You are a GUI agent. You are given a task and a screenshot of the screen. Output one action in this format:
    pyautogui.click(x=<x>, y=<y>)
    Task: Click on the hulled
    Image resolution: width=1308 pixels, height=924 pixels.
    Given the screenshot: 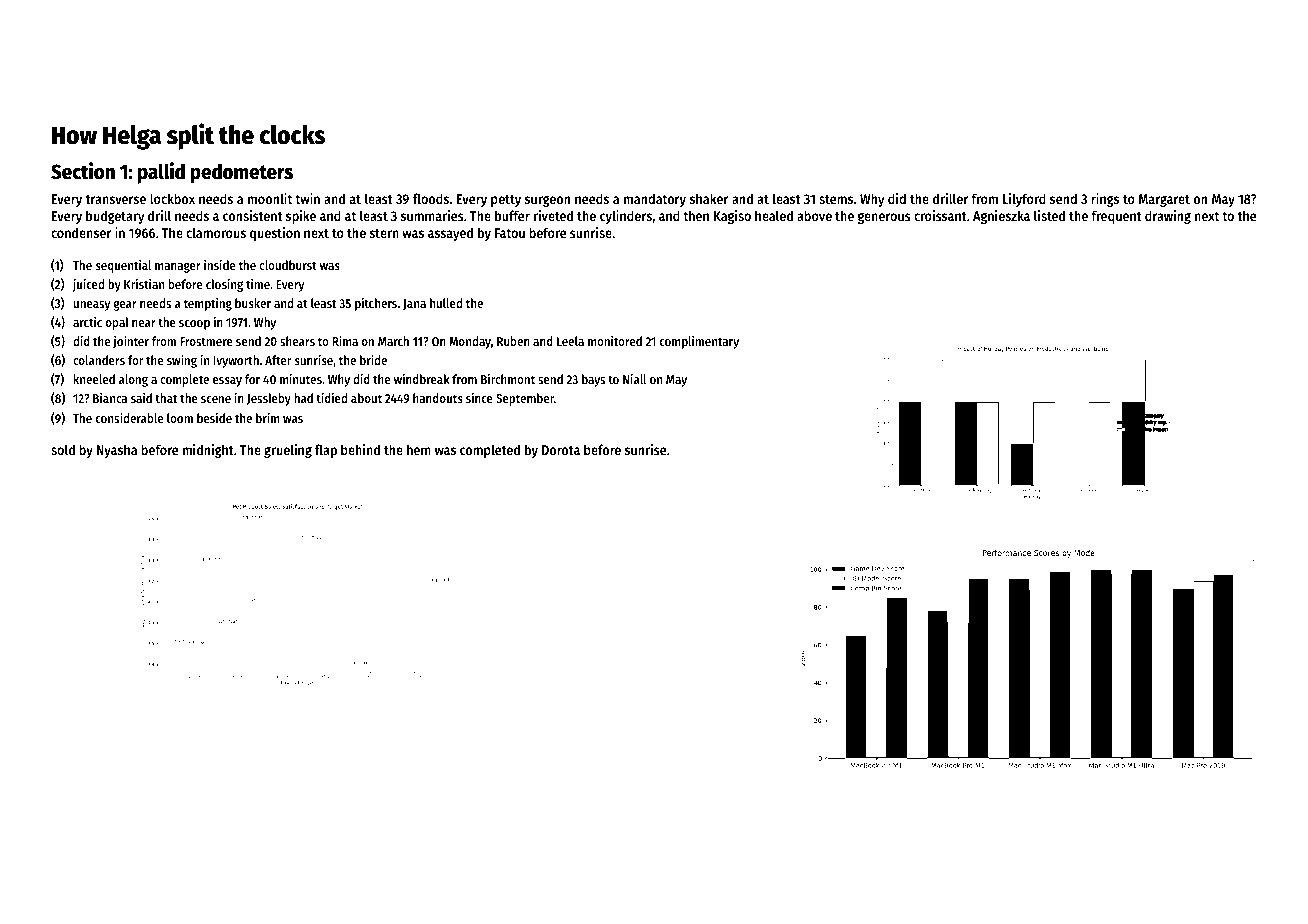 What is the action you would take?
    pyautogui.click(x=446, y=303)
